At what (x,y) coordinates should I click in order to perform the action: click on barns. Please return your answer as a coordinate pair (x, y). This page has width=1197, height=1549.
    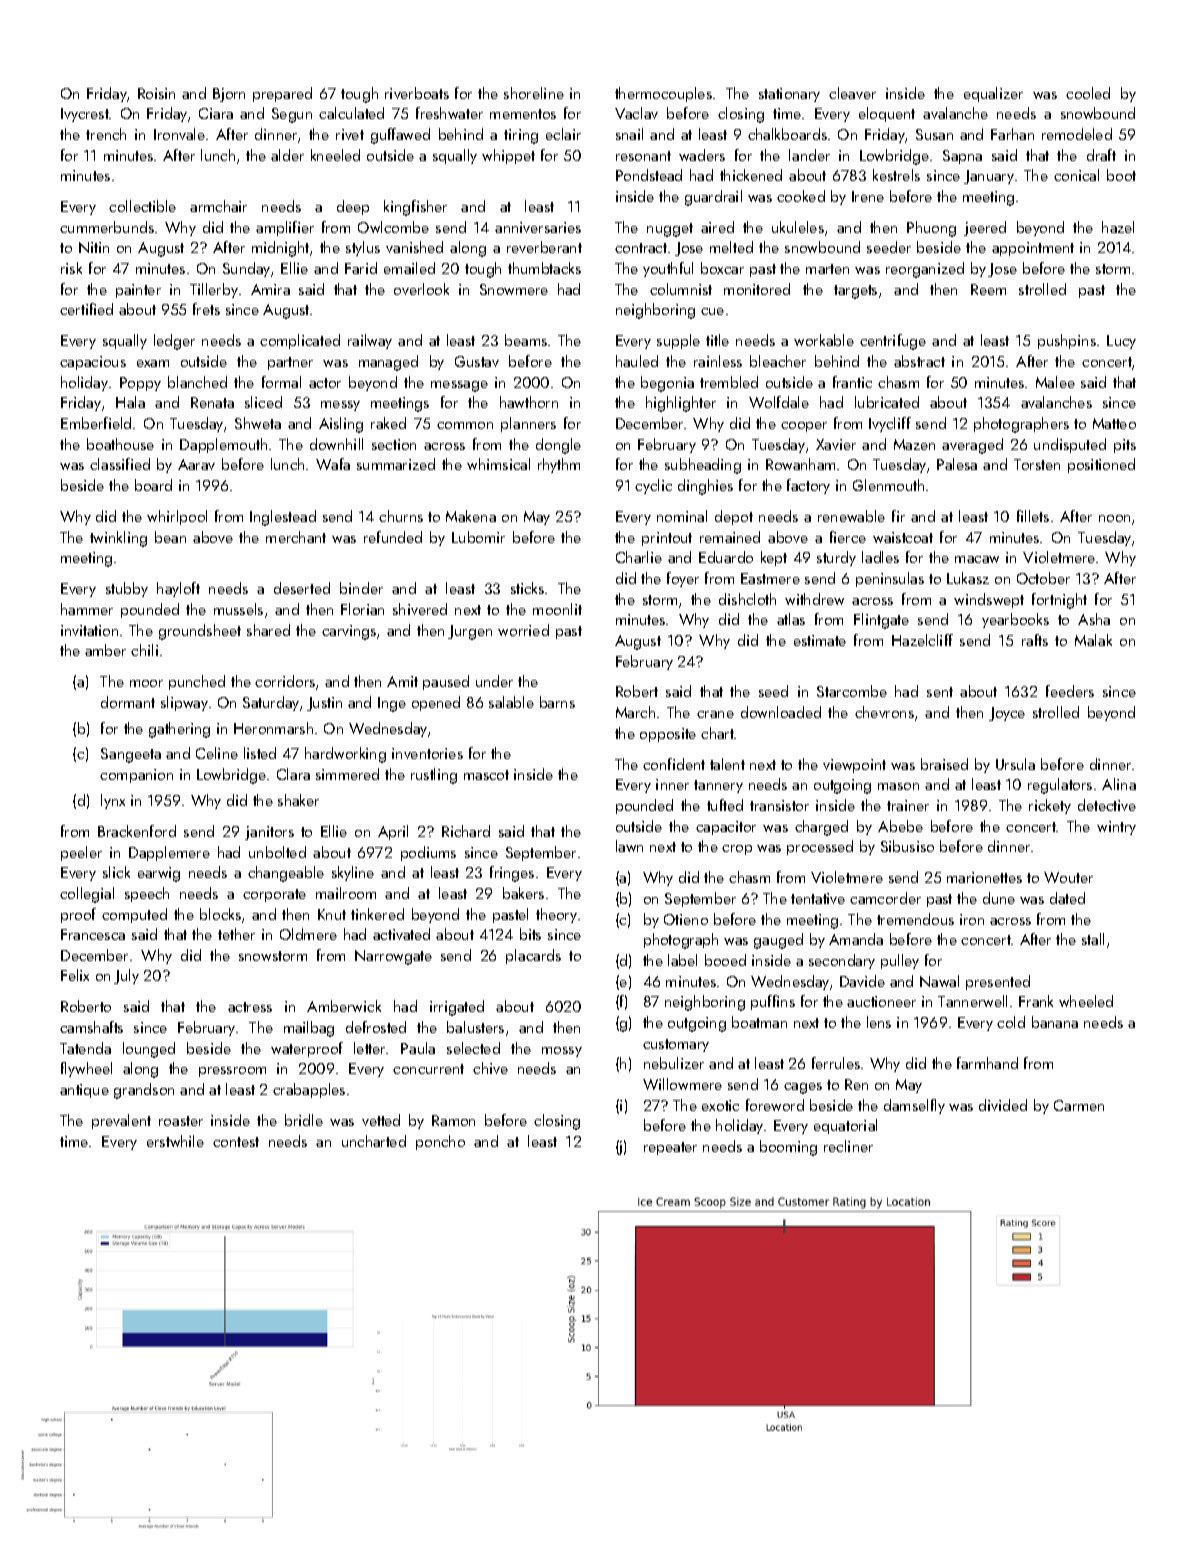
    Looking at the image, I should click on (557, 702).
